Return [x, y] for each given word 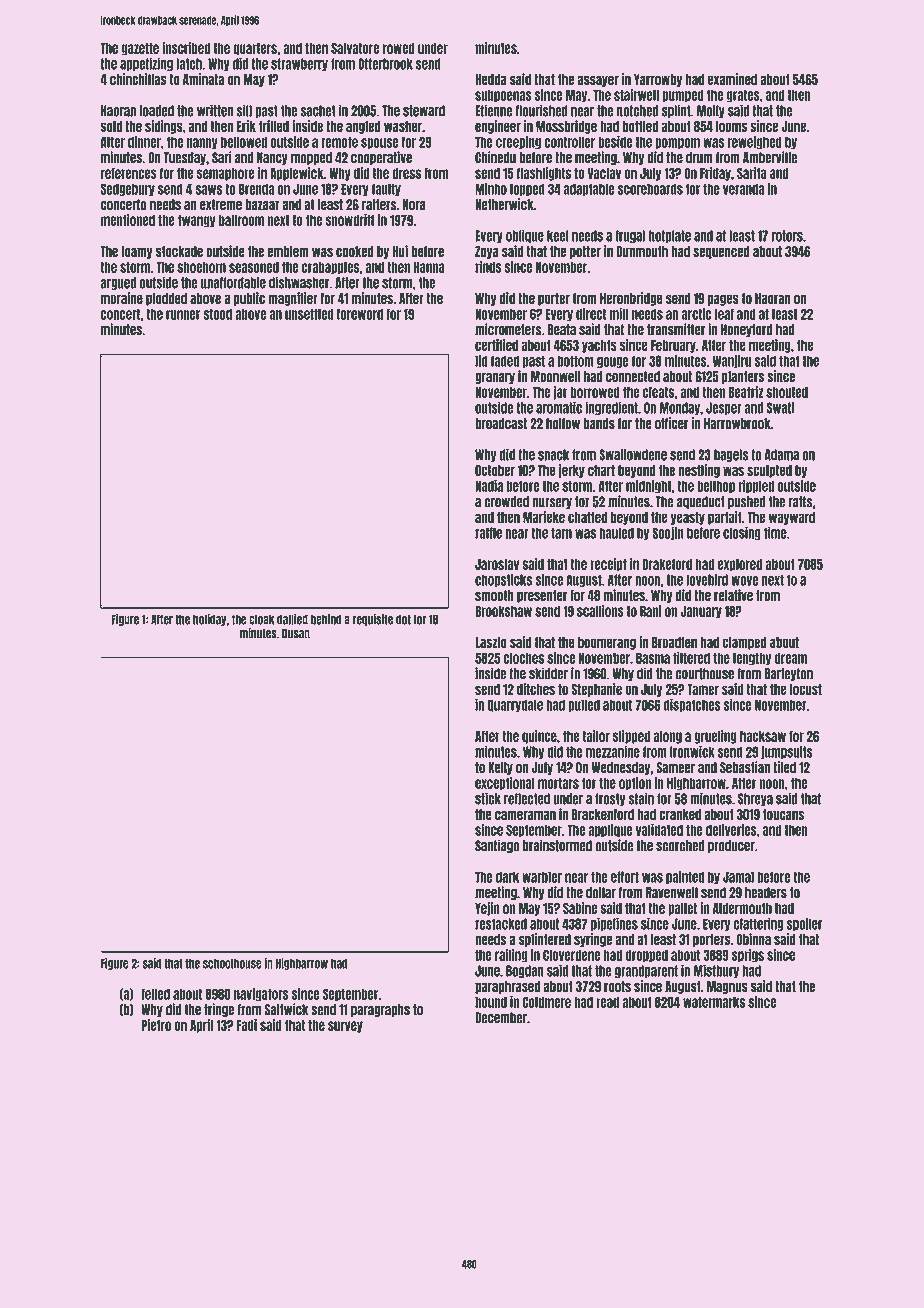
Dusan [296, 633]
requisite [373, 620]
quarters [255, 49]
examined [732, 79]
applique [610, 831]
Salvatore [355, 48]
